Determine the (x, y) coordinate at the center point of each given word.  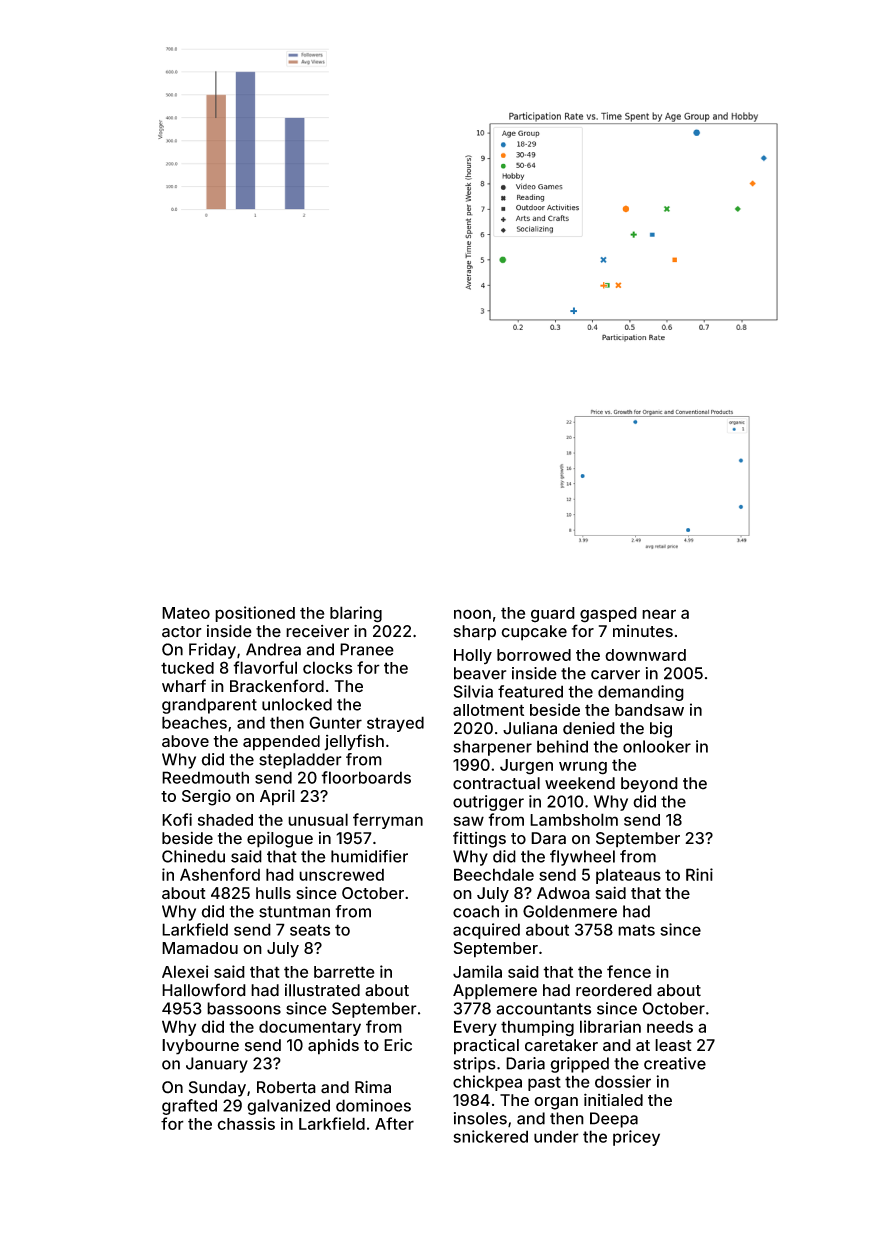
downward (645, 655)
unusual (318, 819)
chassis (246, 1123)
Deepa (614, 1120)
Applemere (495, 992)
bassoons (244, 1008)
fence (629, 971)
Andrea (273, 649)
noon (472, 614)
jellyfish (354, 742)
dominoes (373, 1105)
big (661, 730)
